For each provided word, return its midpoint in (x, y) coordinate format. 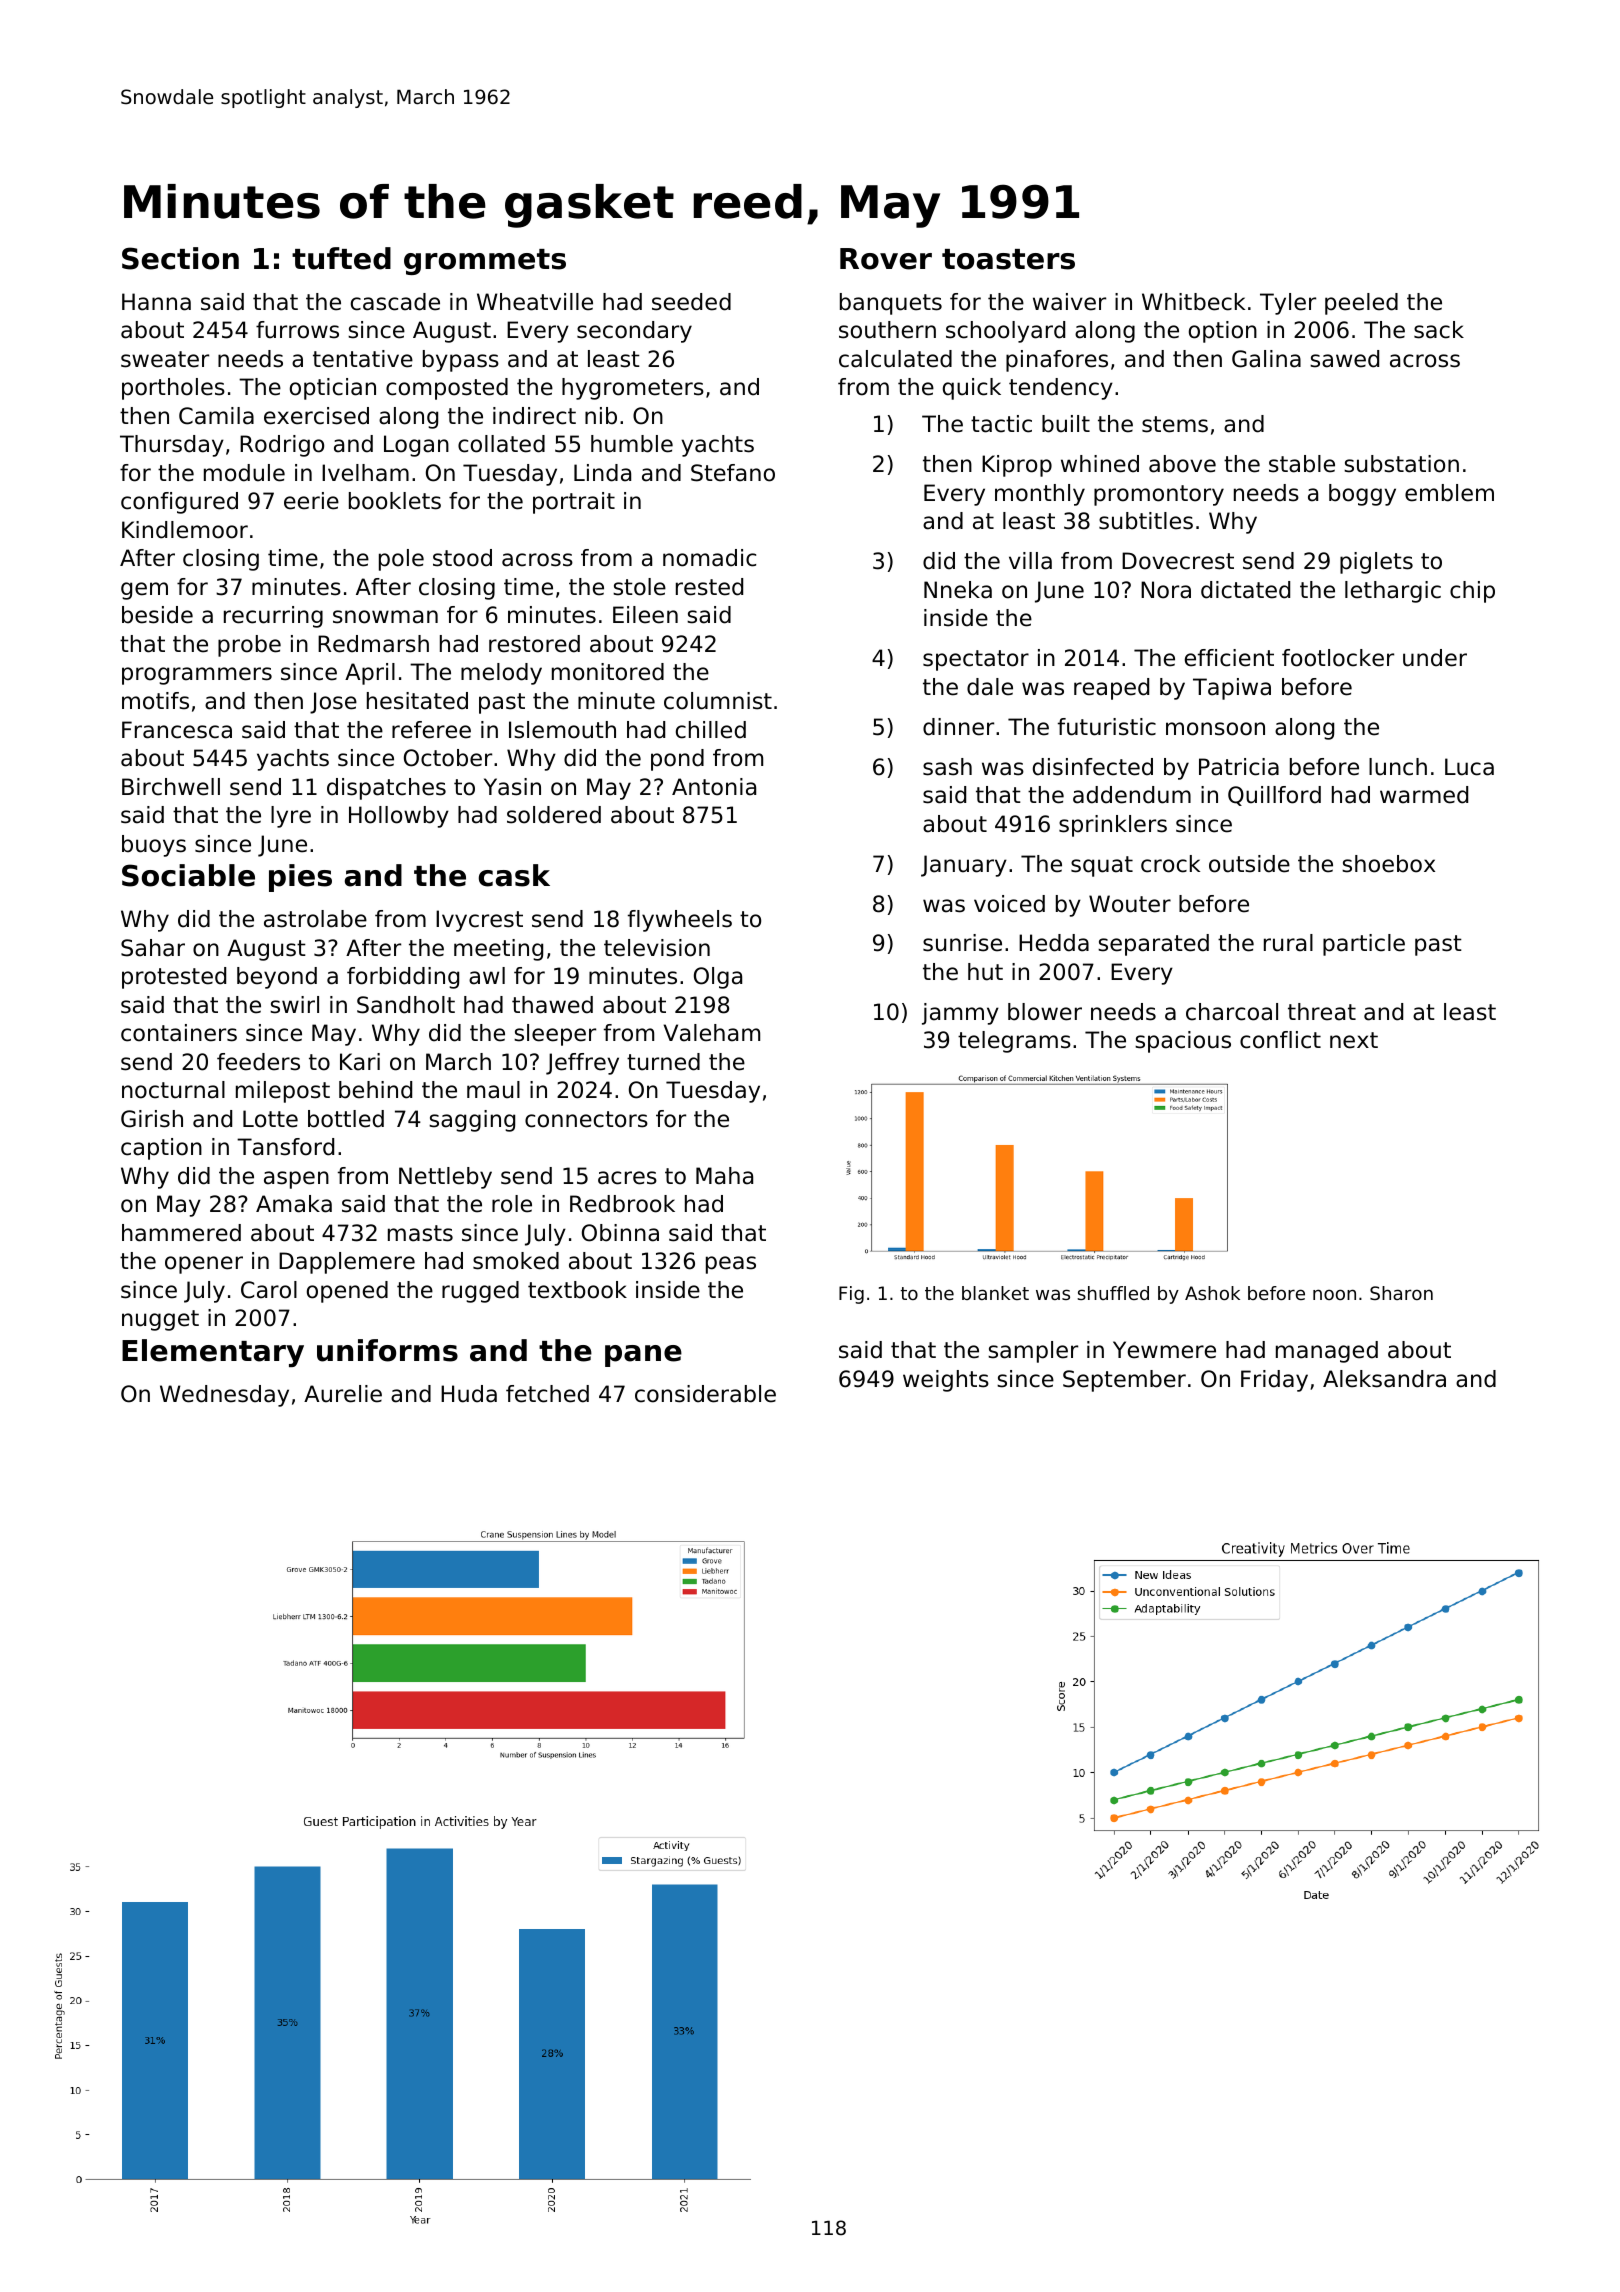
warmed (1424, 795)
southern (887, 330)
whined (1100, 464)
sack (1439, 330)
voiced (1009, 904)
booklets (395, 501)
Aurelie (343, 1394)
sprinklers (1113, 826)
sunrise (962, 943)
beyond (277, 978)
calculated (895, 359)
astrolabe (315, 919)
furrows (297, 330)
